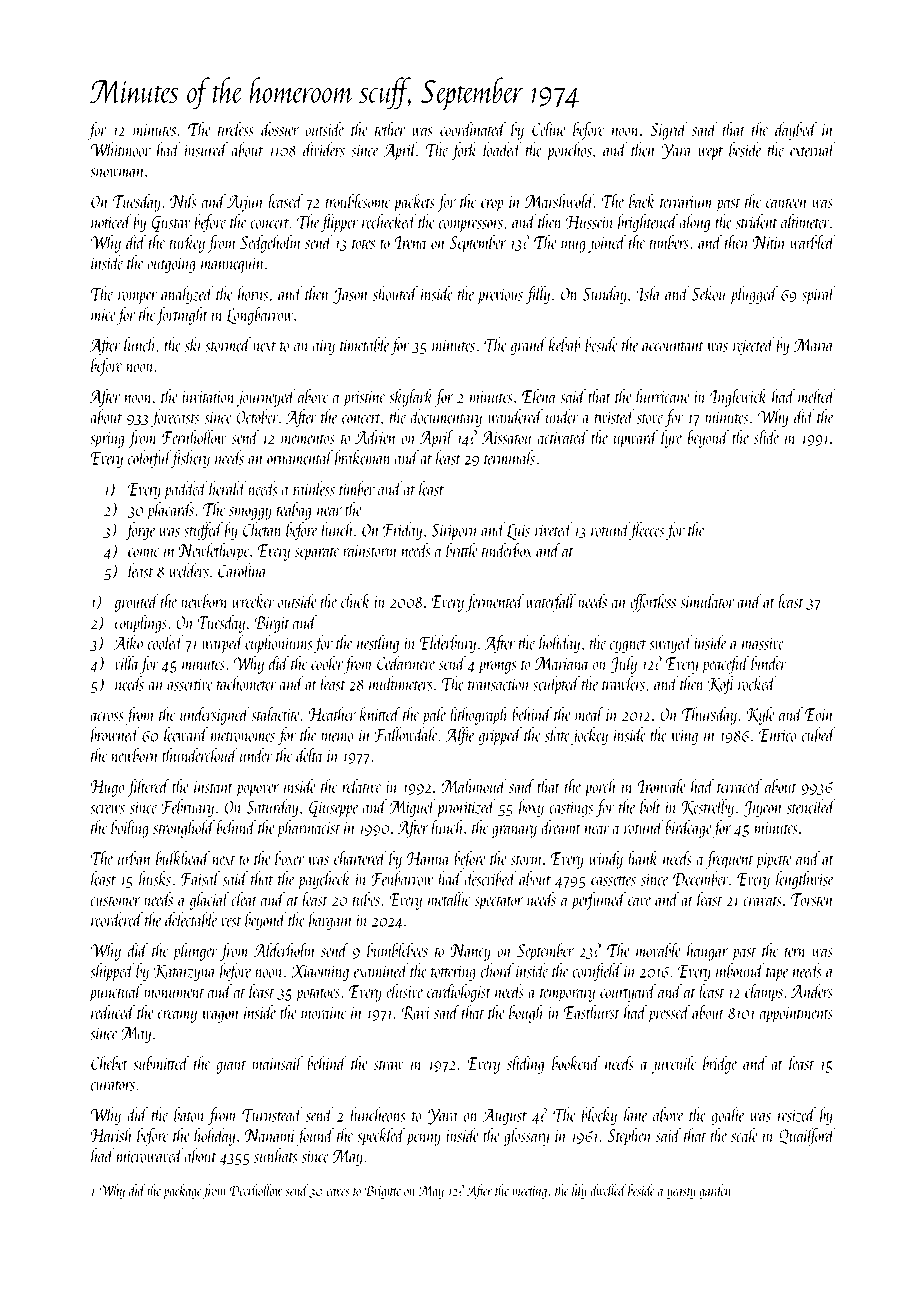 The image size is (924, 1314). Describe the element at coordinates (648, 293) in the document. I see `Isla` at that location.
